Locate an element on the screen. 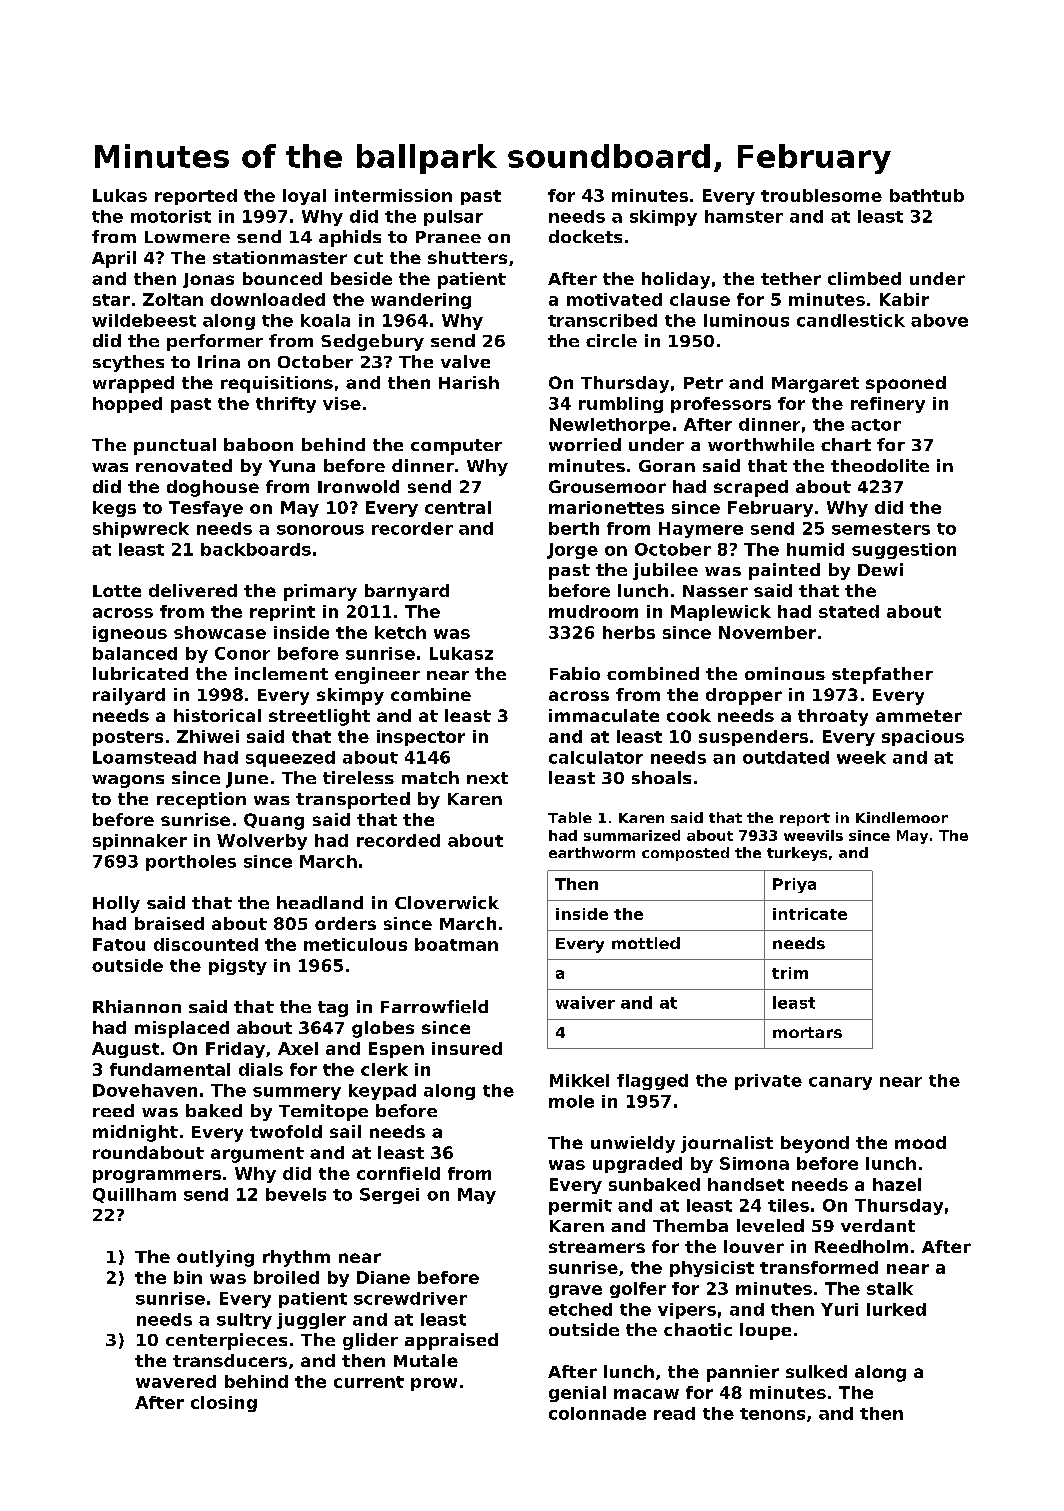  current is located at coordinates (369, 1382).
